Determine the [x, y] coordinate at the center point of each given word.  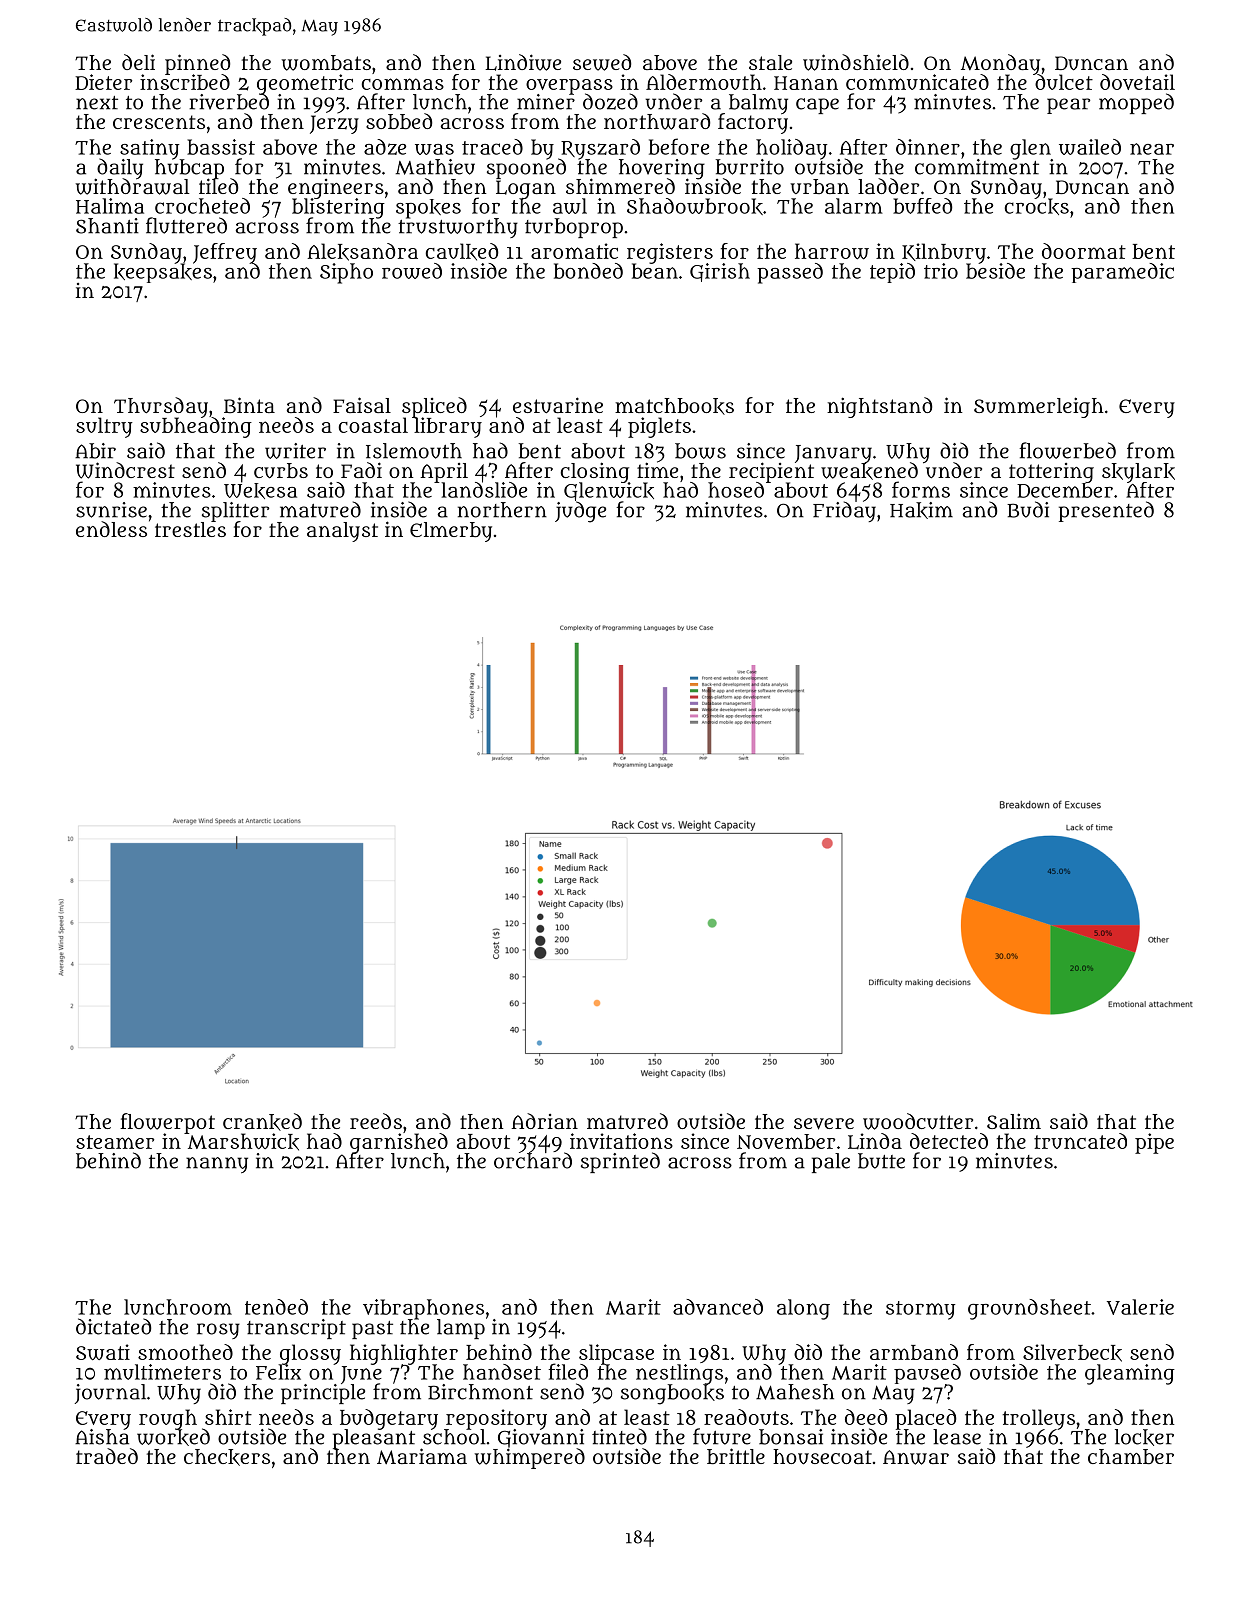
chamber [1131, 1456]
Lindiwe [523, 62]
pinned [197, 64]
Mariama [422, 1456]
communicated [917, 82]
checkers [227, 1457]
